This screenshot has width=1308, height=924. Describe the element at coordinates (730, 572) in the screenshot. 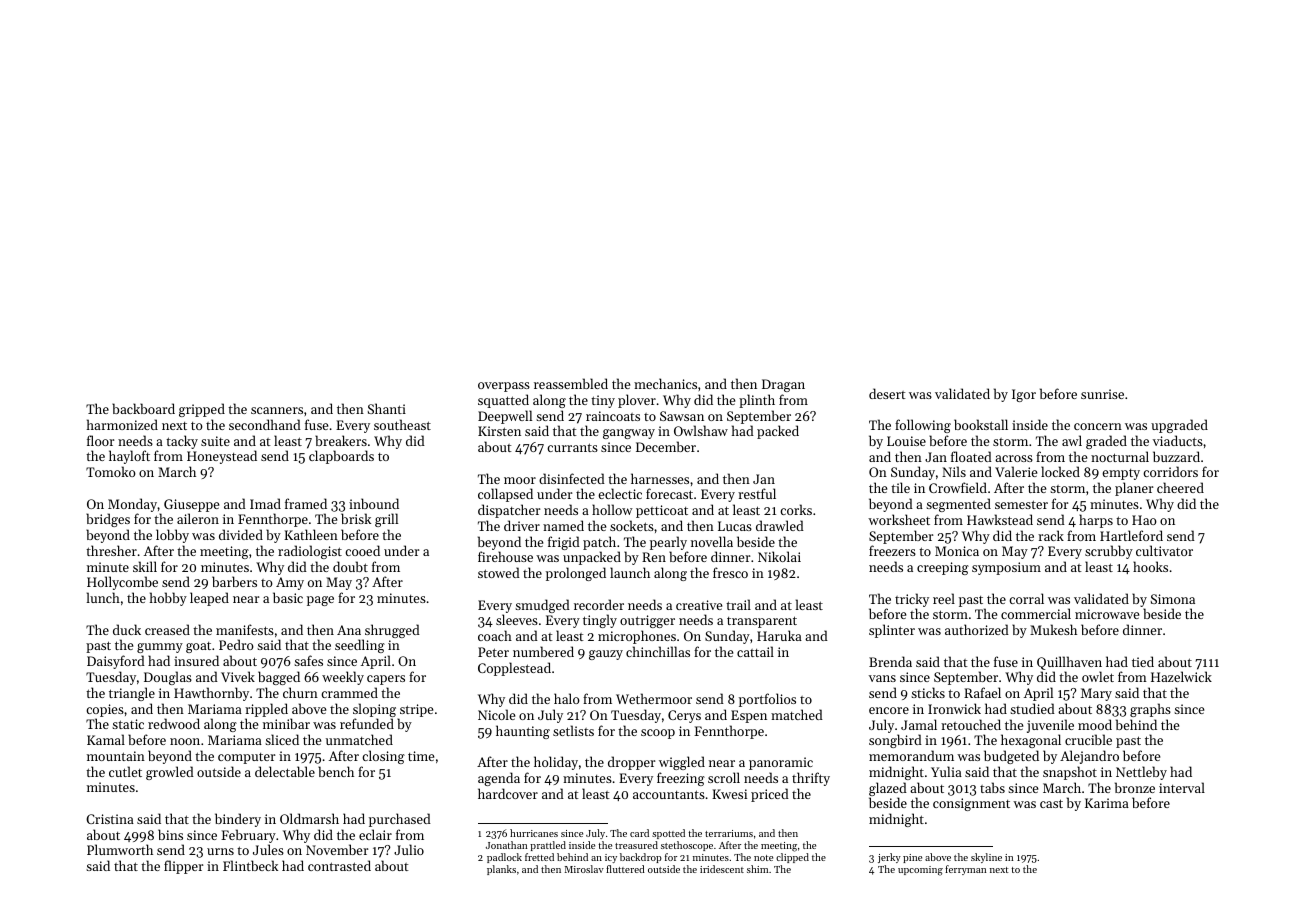

I see `fresco` at that location.
